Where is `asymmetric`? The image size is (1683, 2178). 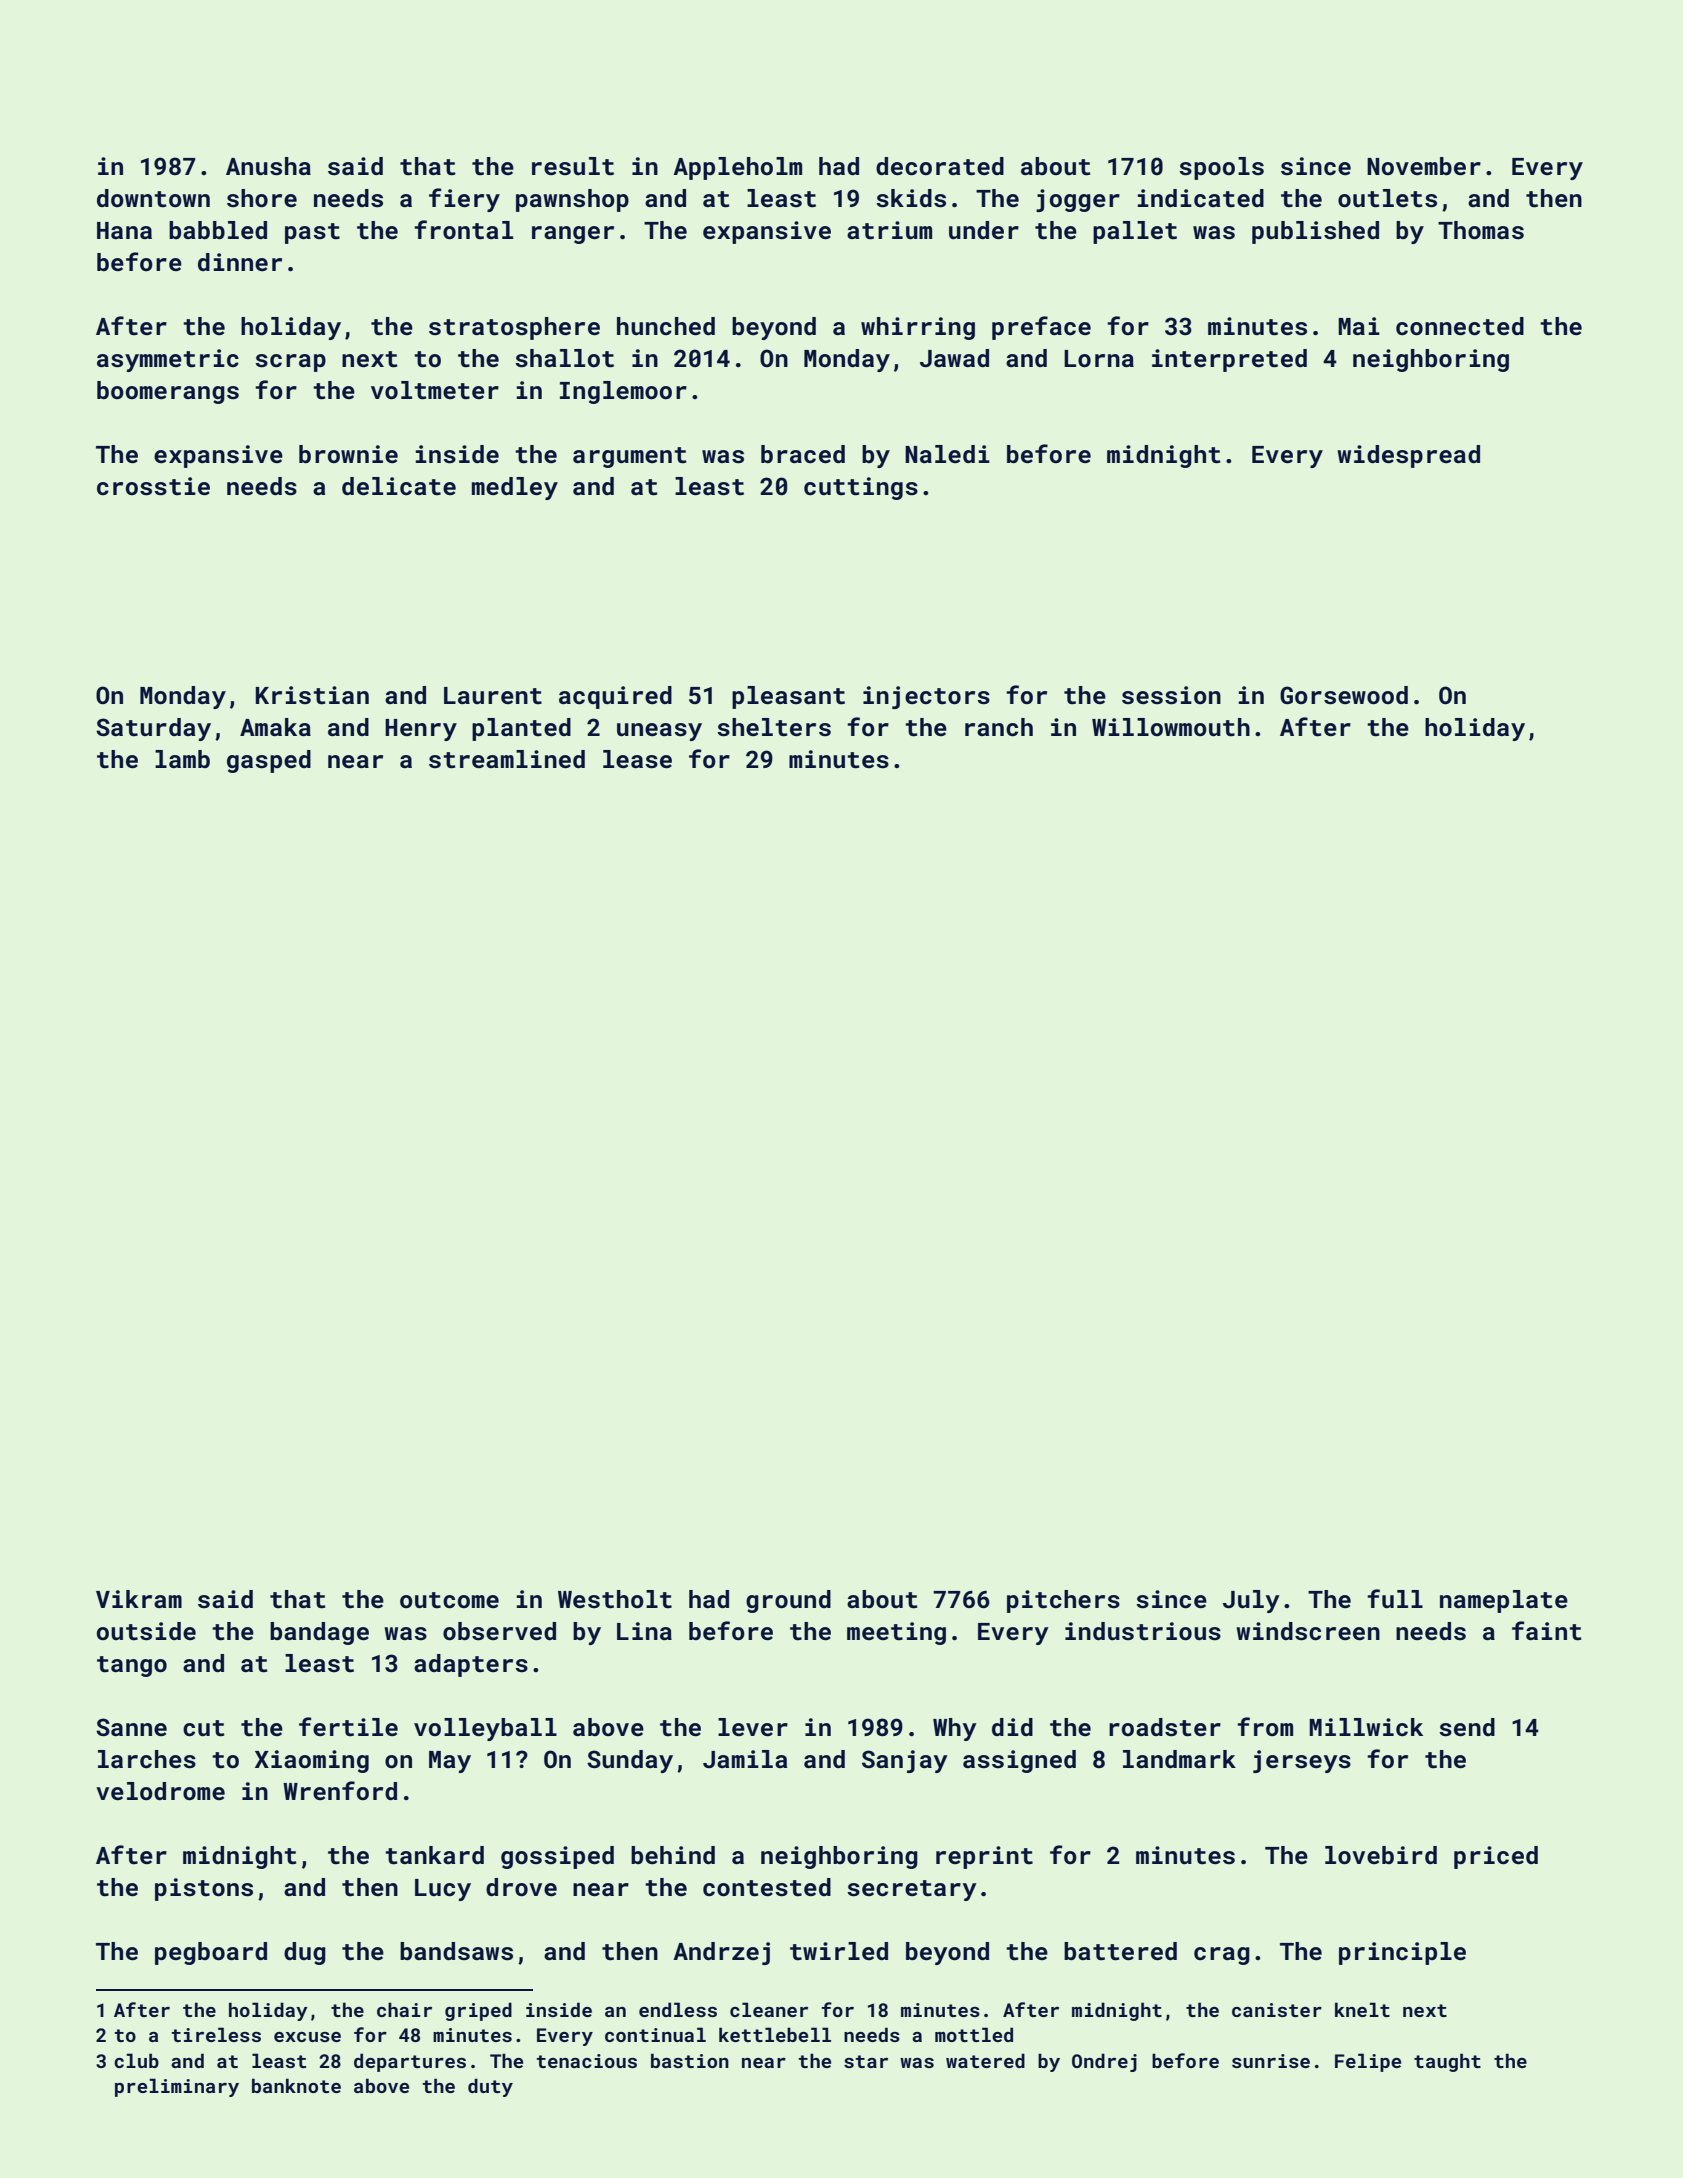
asymmetric is located at coordinates (168, 360).
